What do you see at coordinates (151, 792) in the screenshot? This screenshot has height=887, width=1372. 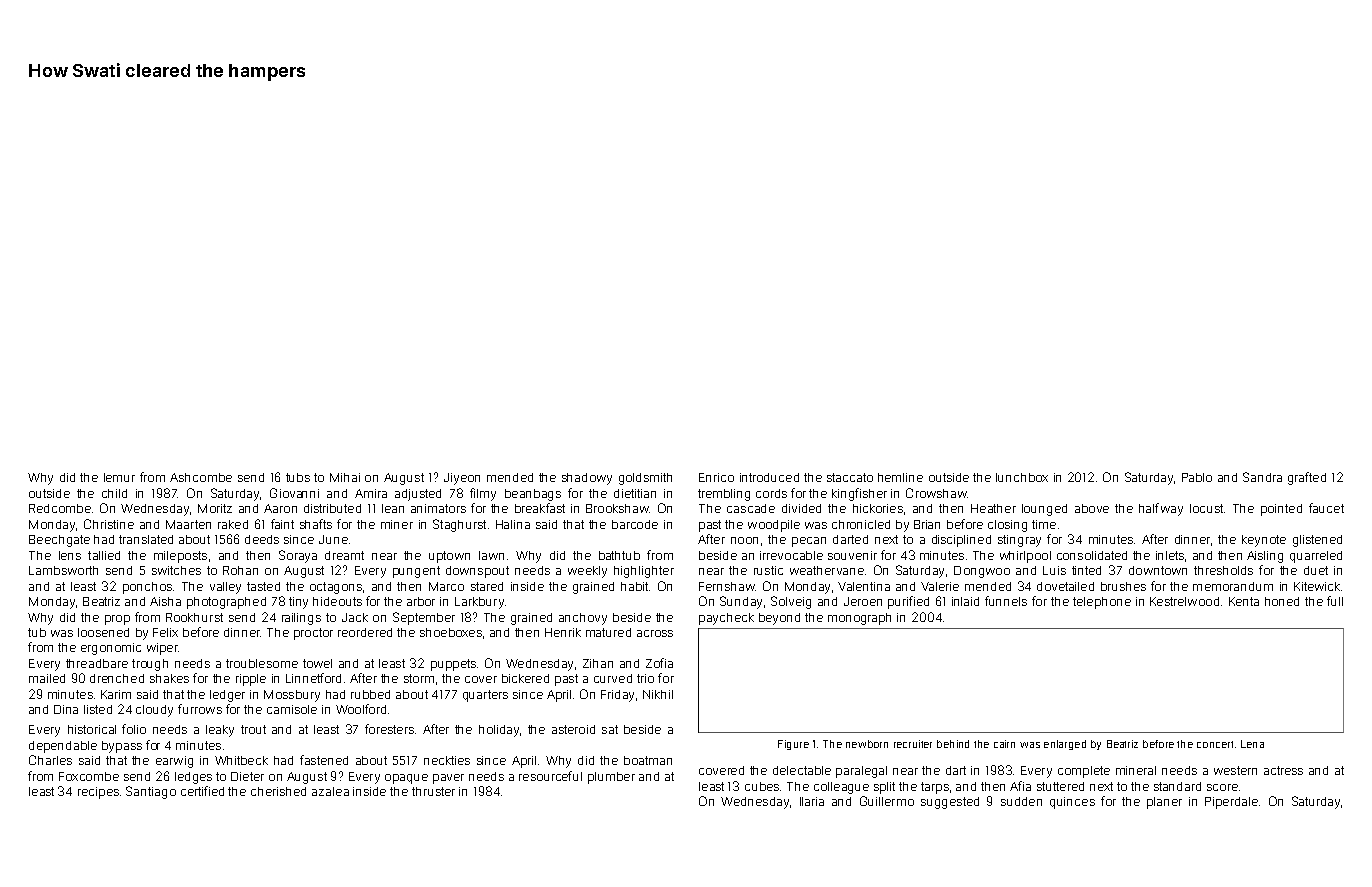 I see `Santiago` at bounding box center [151, 792].
